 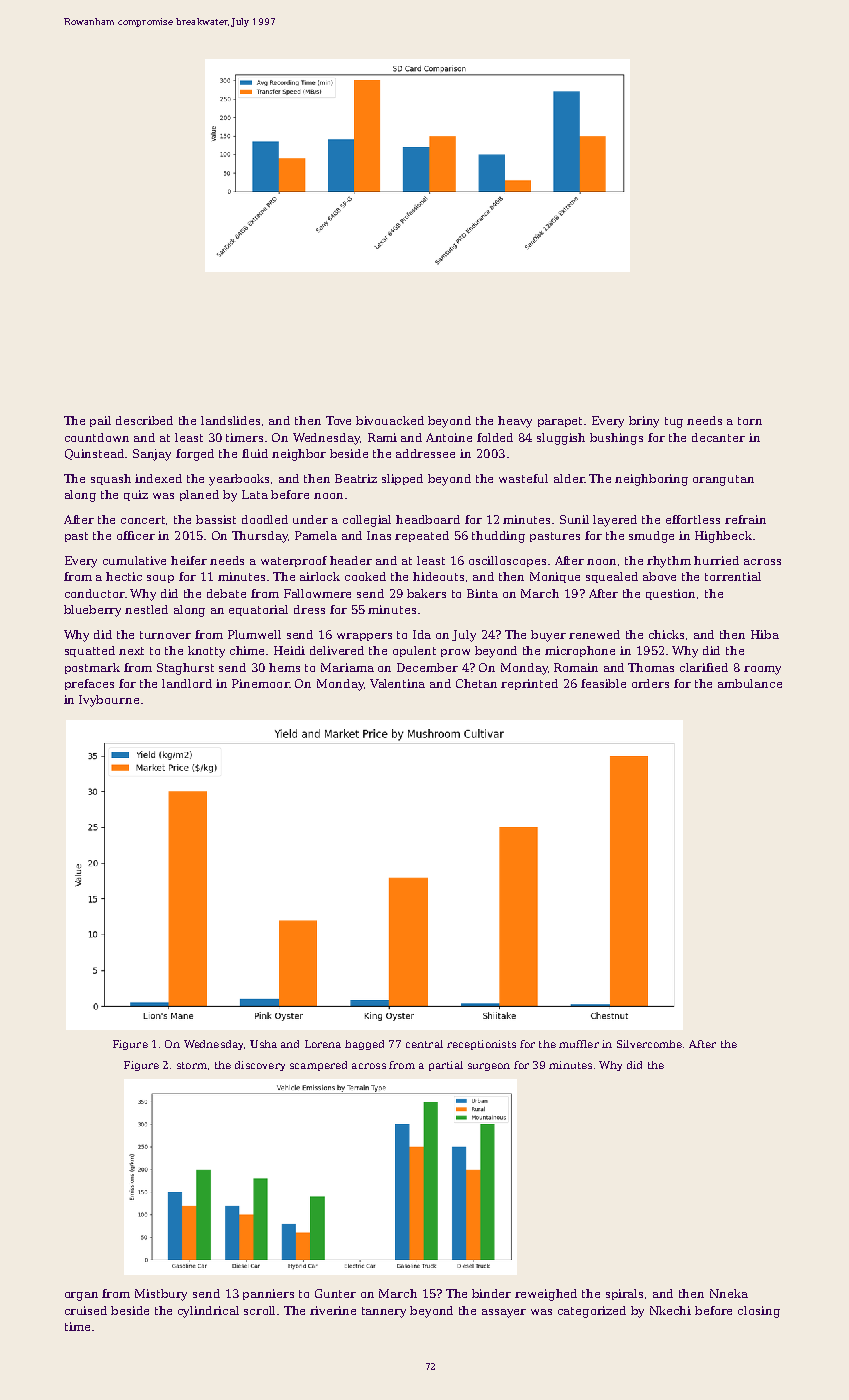 What do you see at coordinates (414, 651) in the screenshot?
I see `opulent` at bounding box center [414, 651].
